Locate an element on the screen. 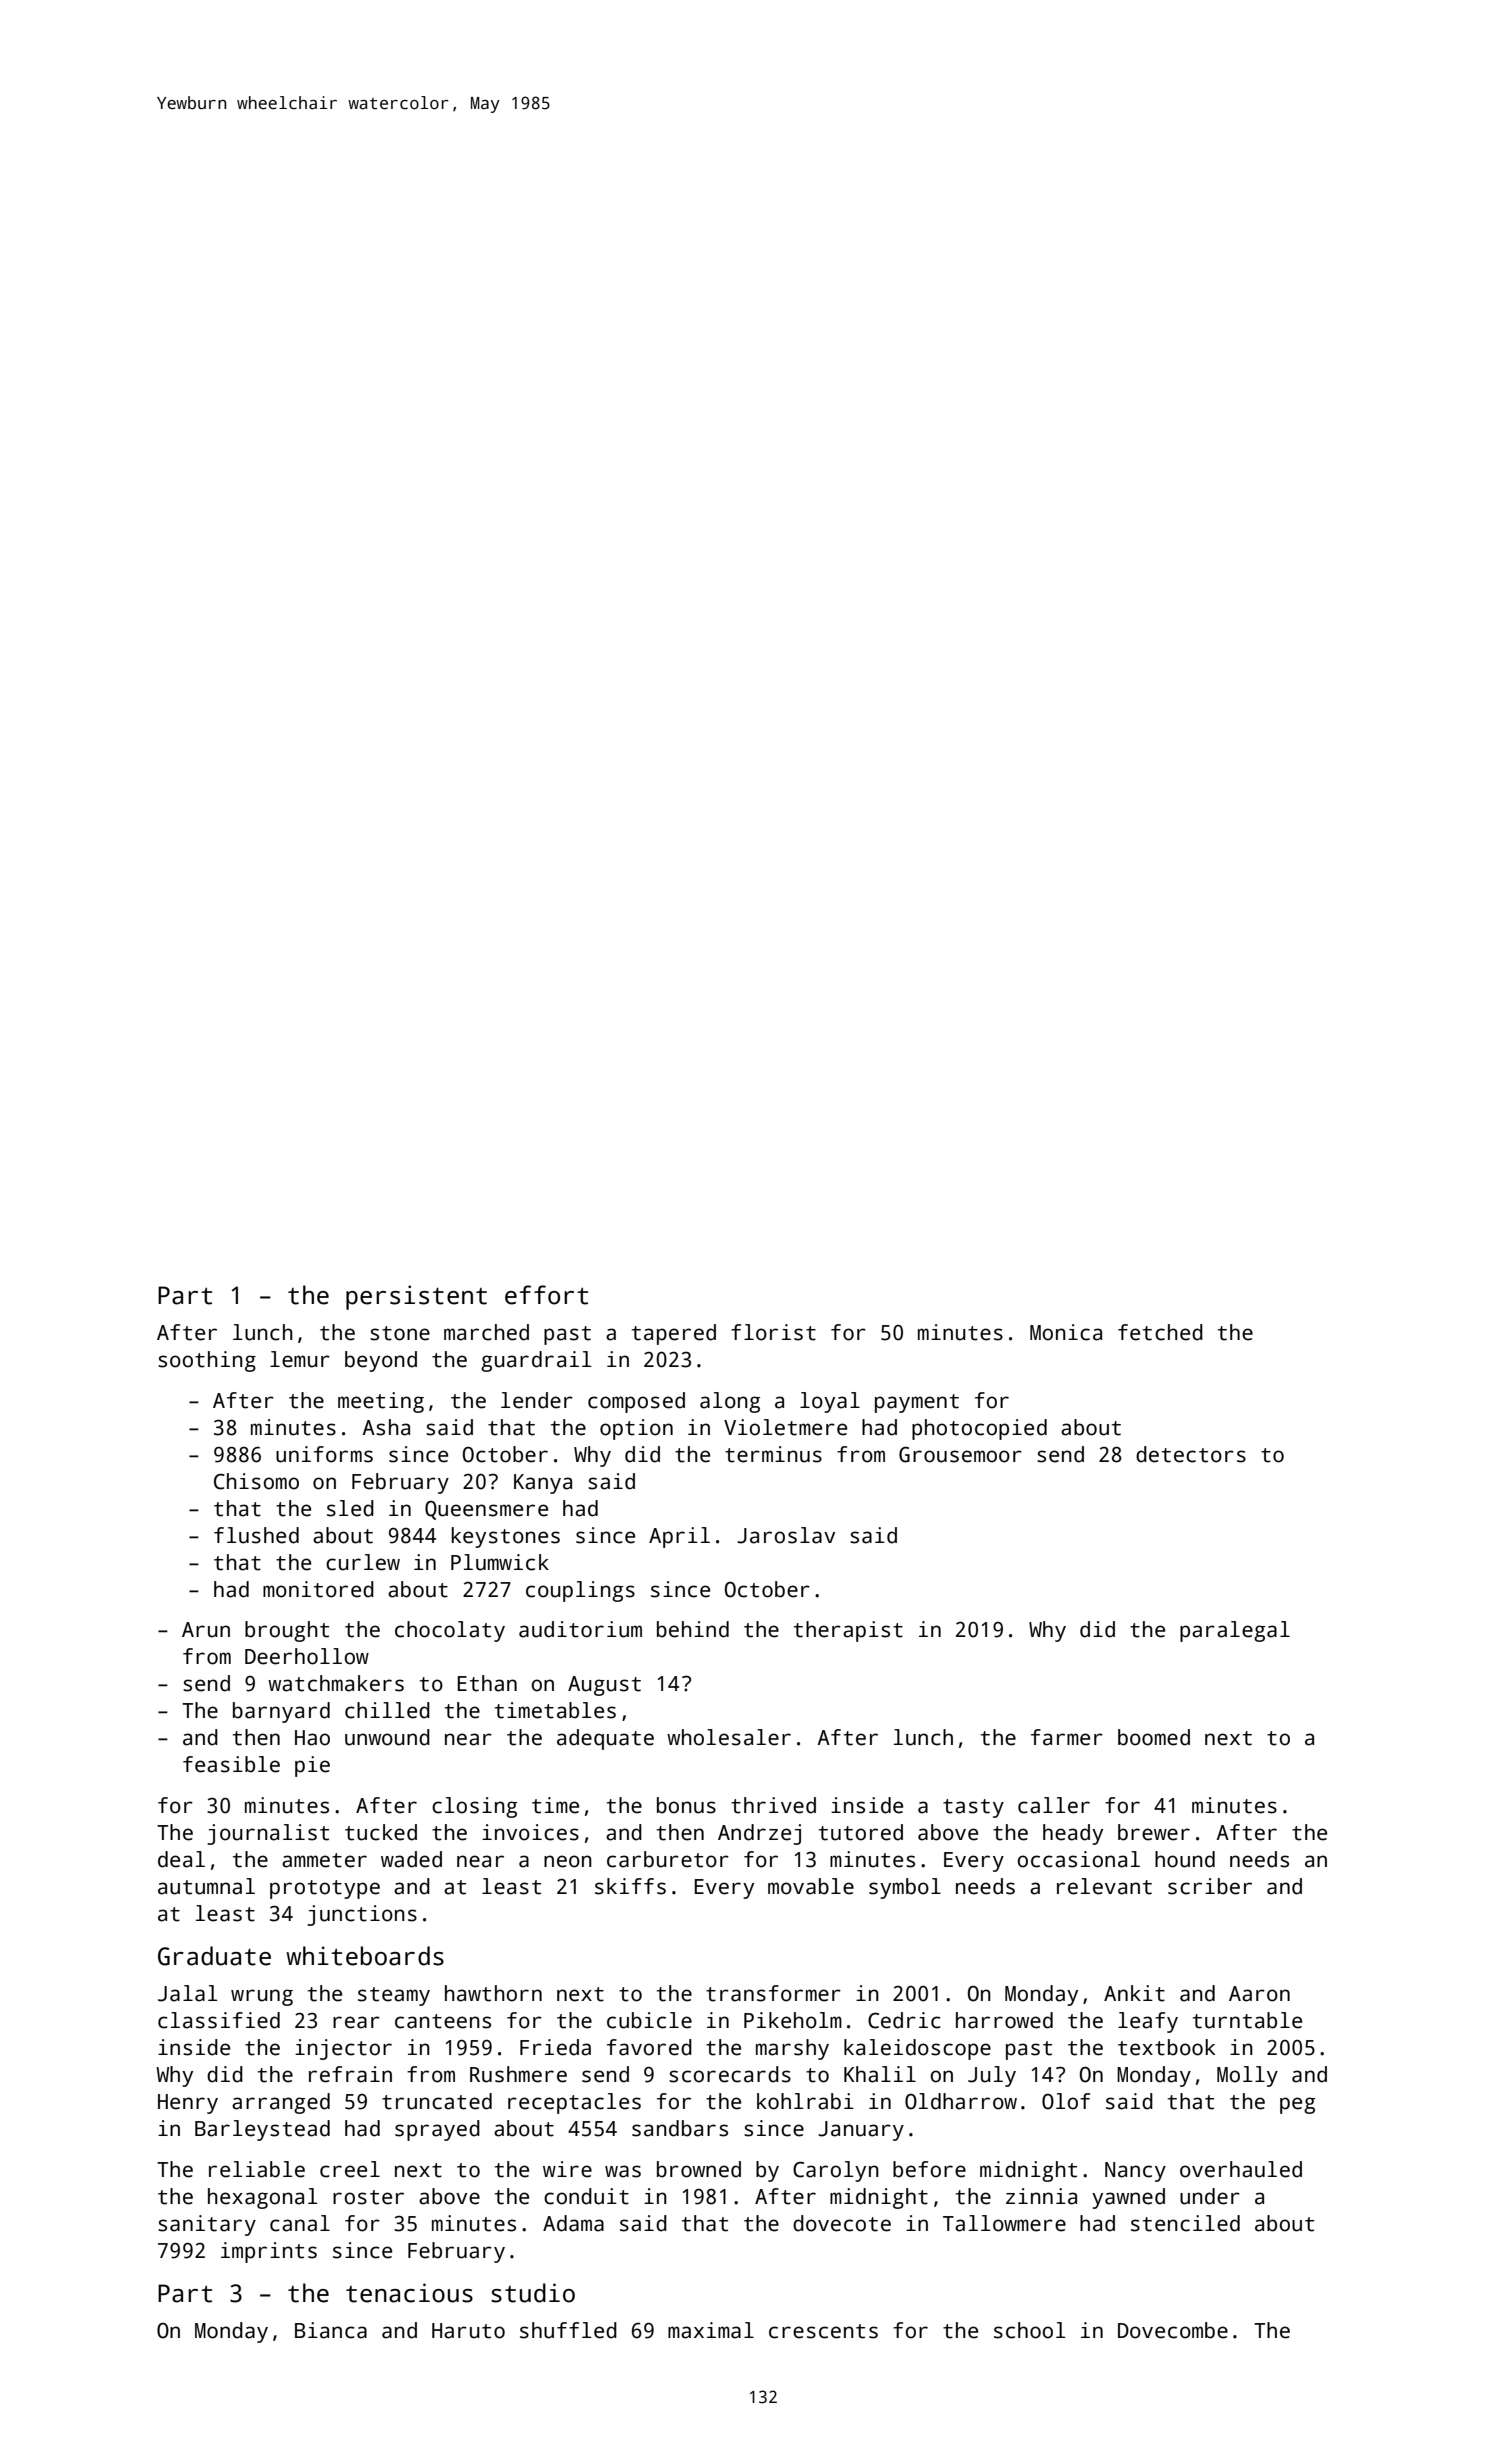 The height and width of the screenshot is (2464, 1496). Jalal is located at coordinates (188, 1993).
